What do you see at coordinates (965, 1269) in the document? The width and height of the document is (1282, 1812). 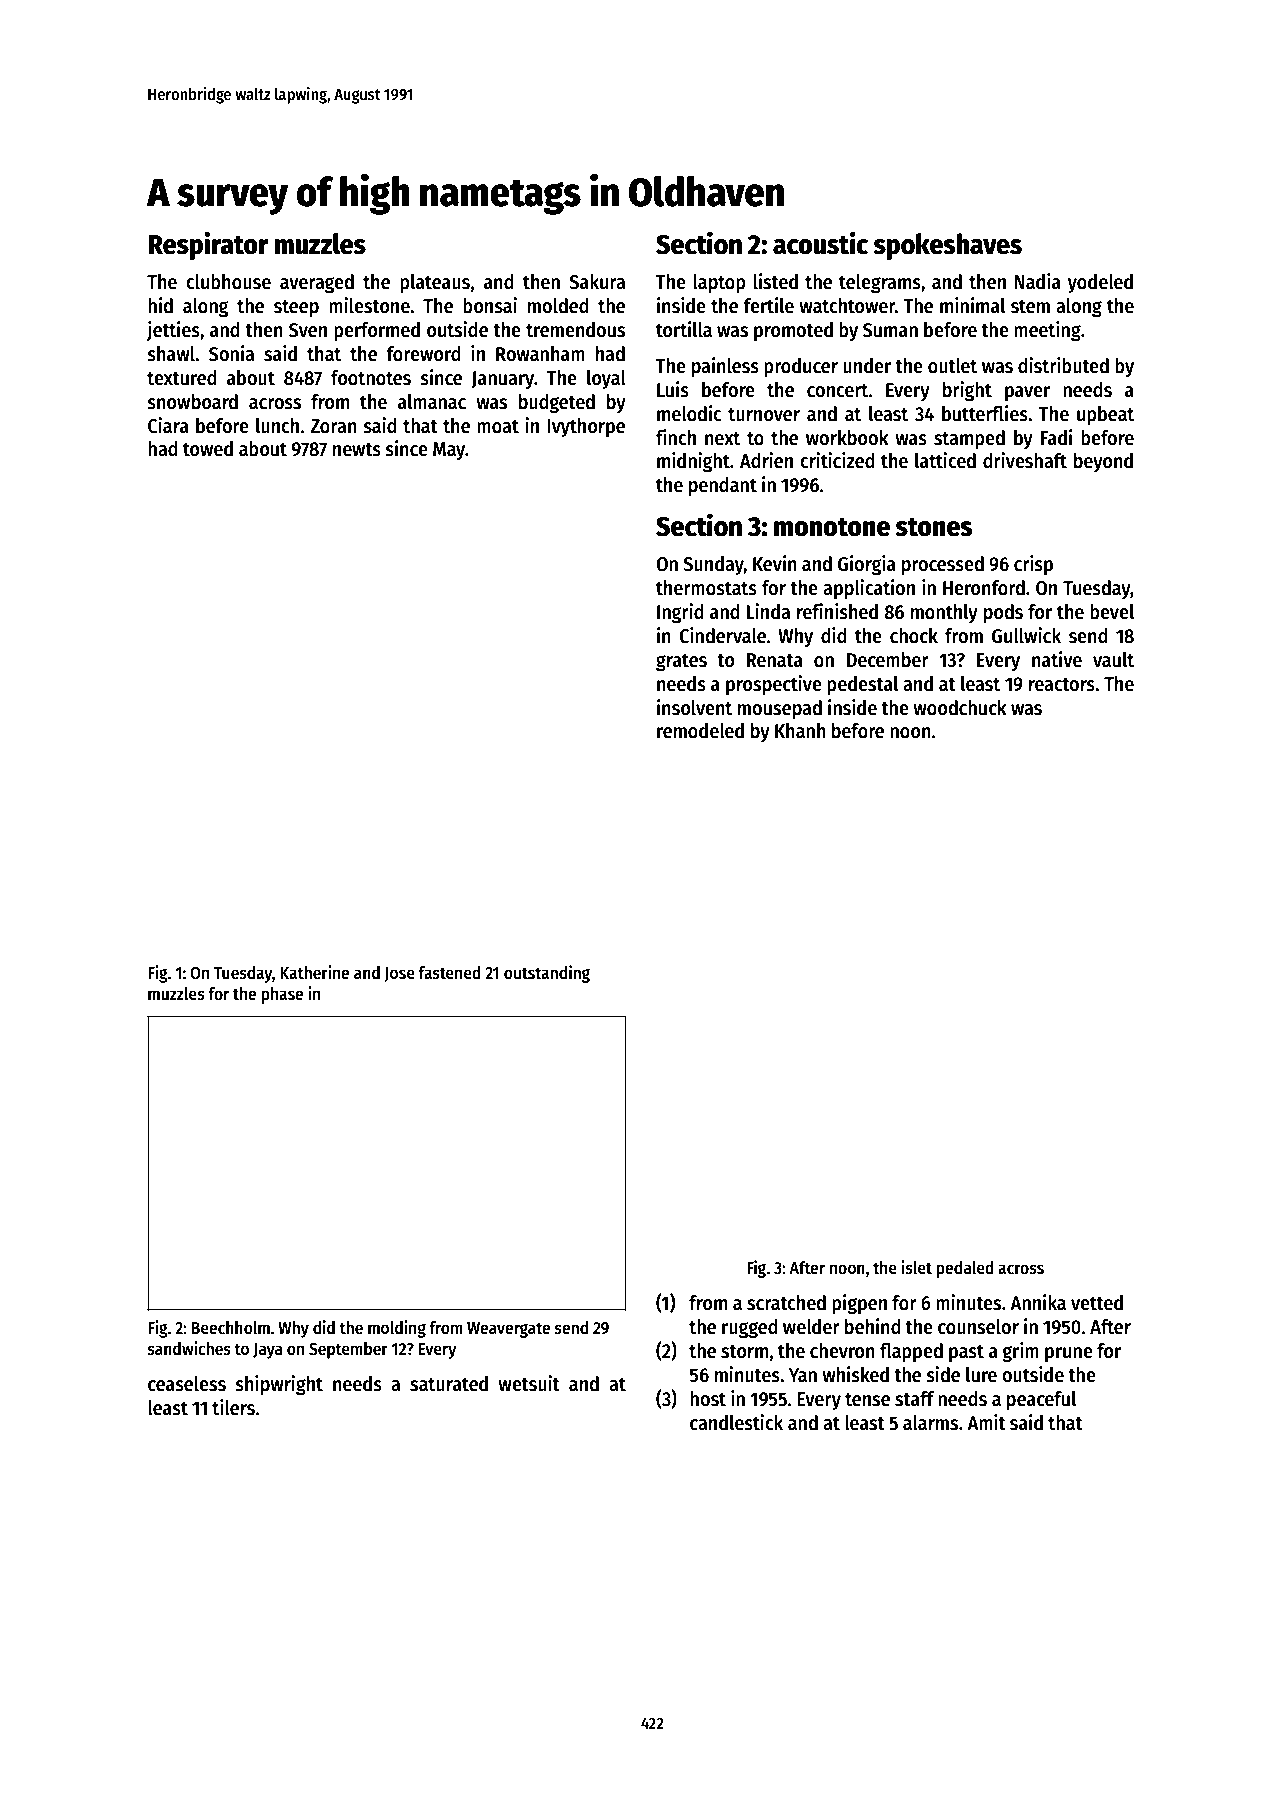 I see `pedaled` at bounding box center [965, 1269].
